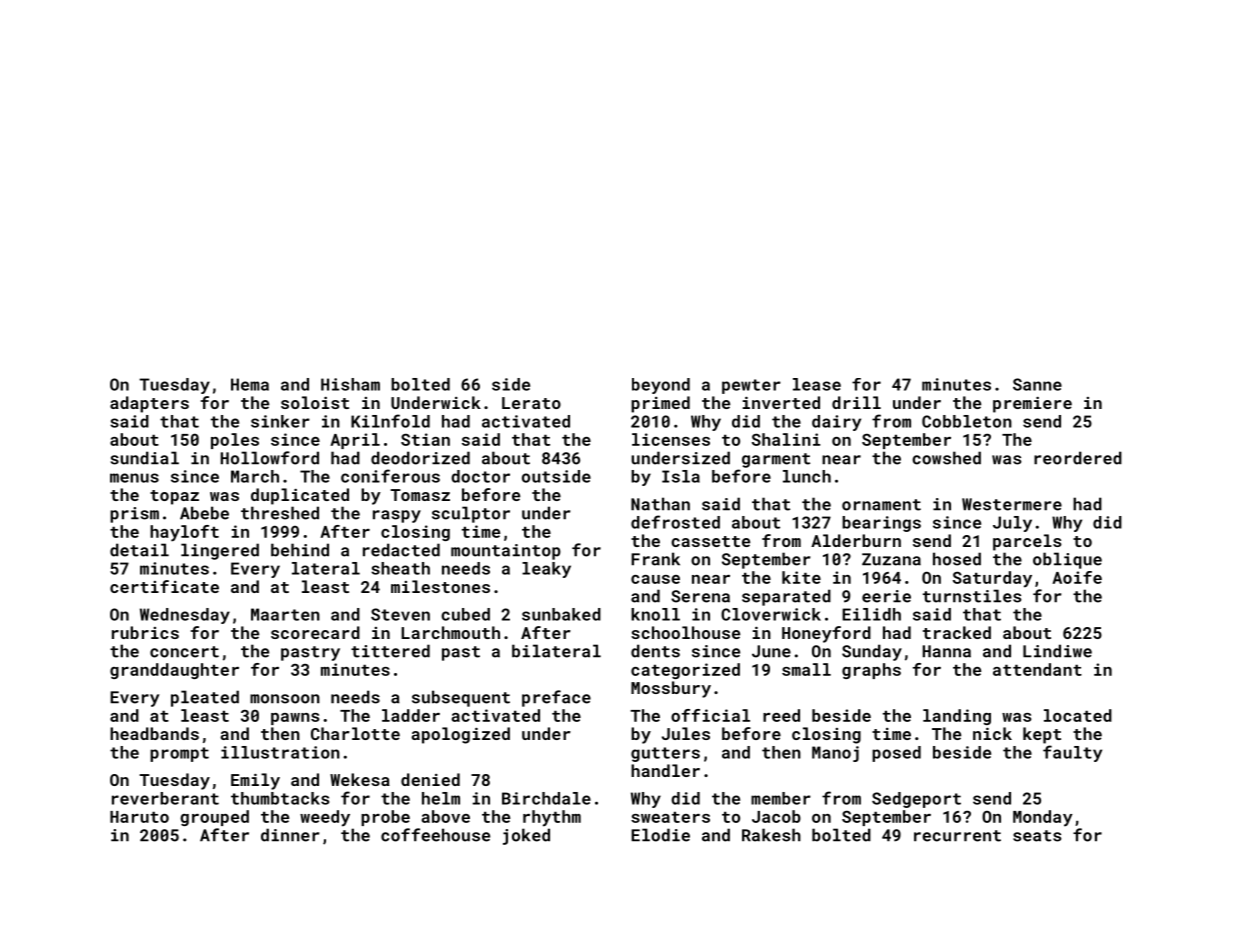 The image size is (1233, 952). What do you see at coordinates (972, 596) in the screenshot?
I see `turnstiles` at bounding box center [972, 596].
